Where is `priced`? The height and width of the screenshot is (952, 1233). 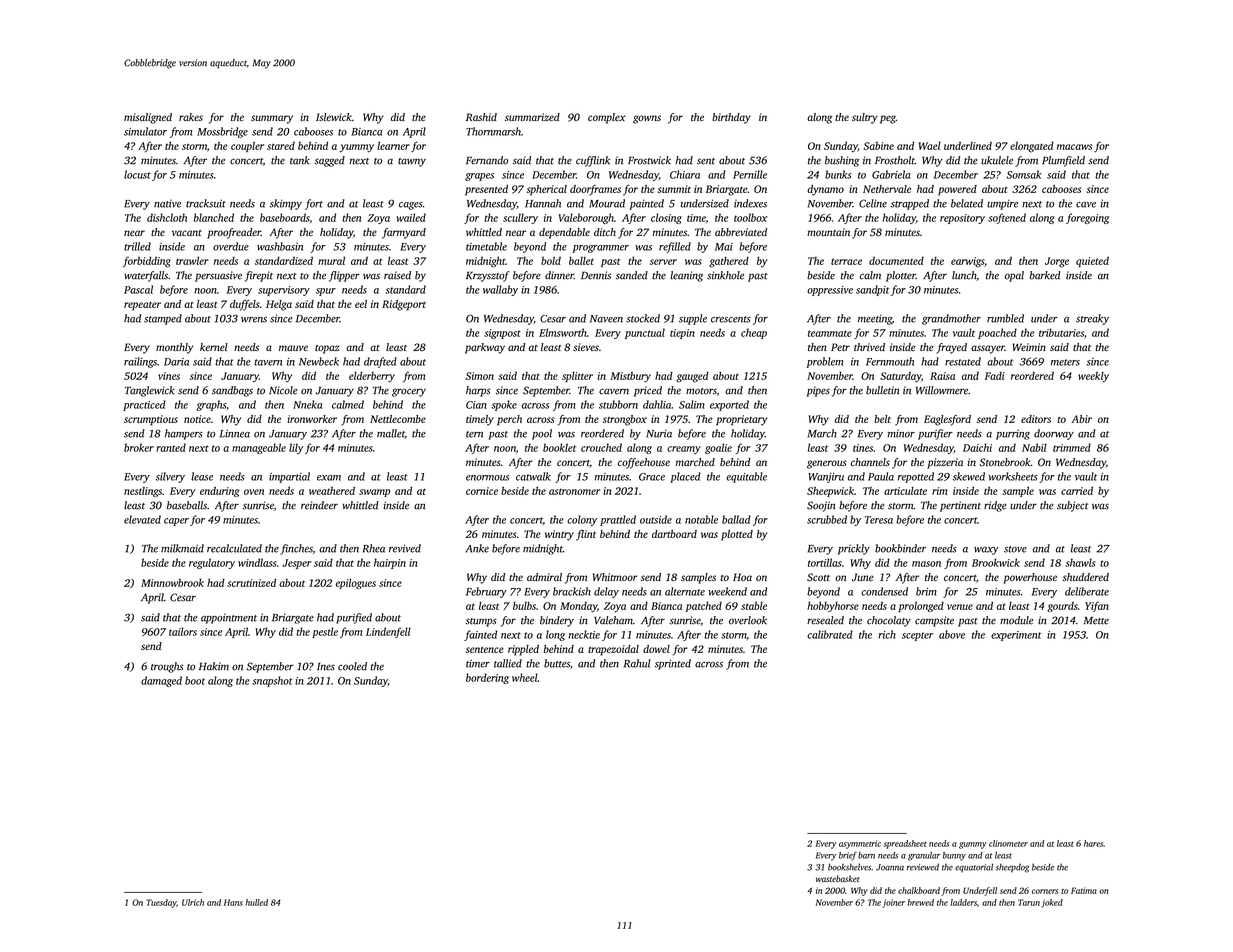 priced is located at coordinates (648, 391).
